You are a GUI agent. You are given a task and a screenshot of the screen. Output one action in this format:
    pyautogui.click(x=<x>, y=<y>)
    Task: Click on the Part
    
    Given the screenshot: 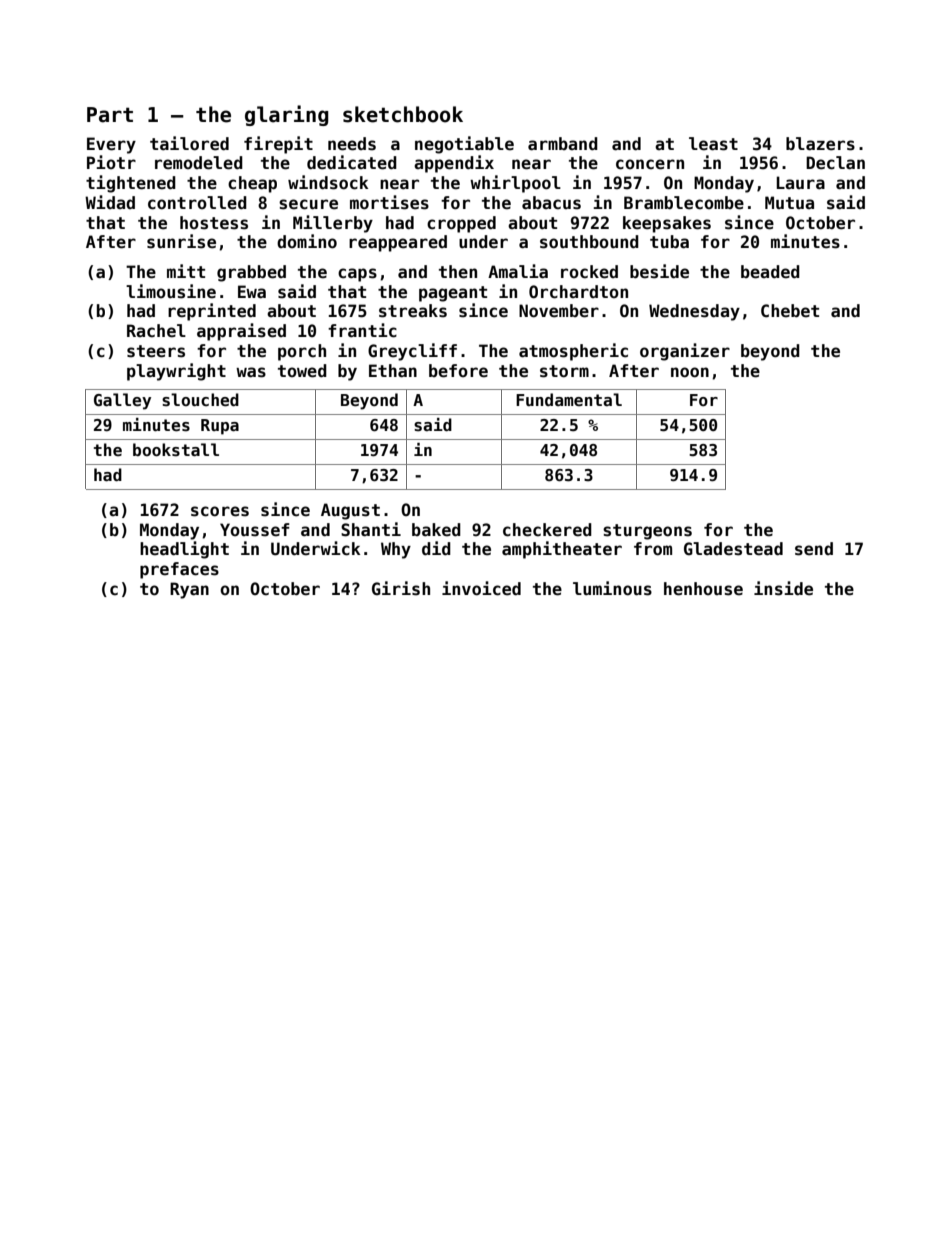 What is the action you would take?
    pyautogui.click(x=110, y=115)
